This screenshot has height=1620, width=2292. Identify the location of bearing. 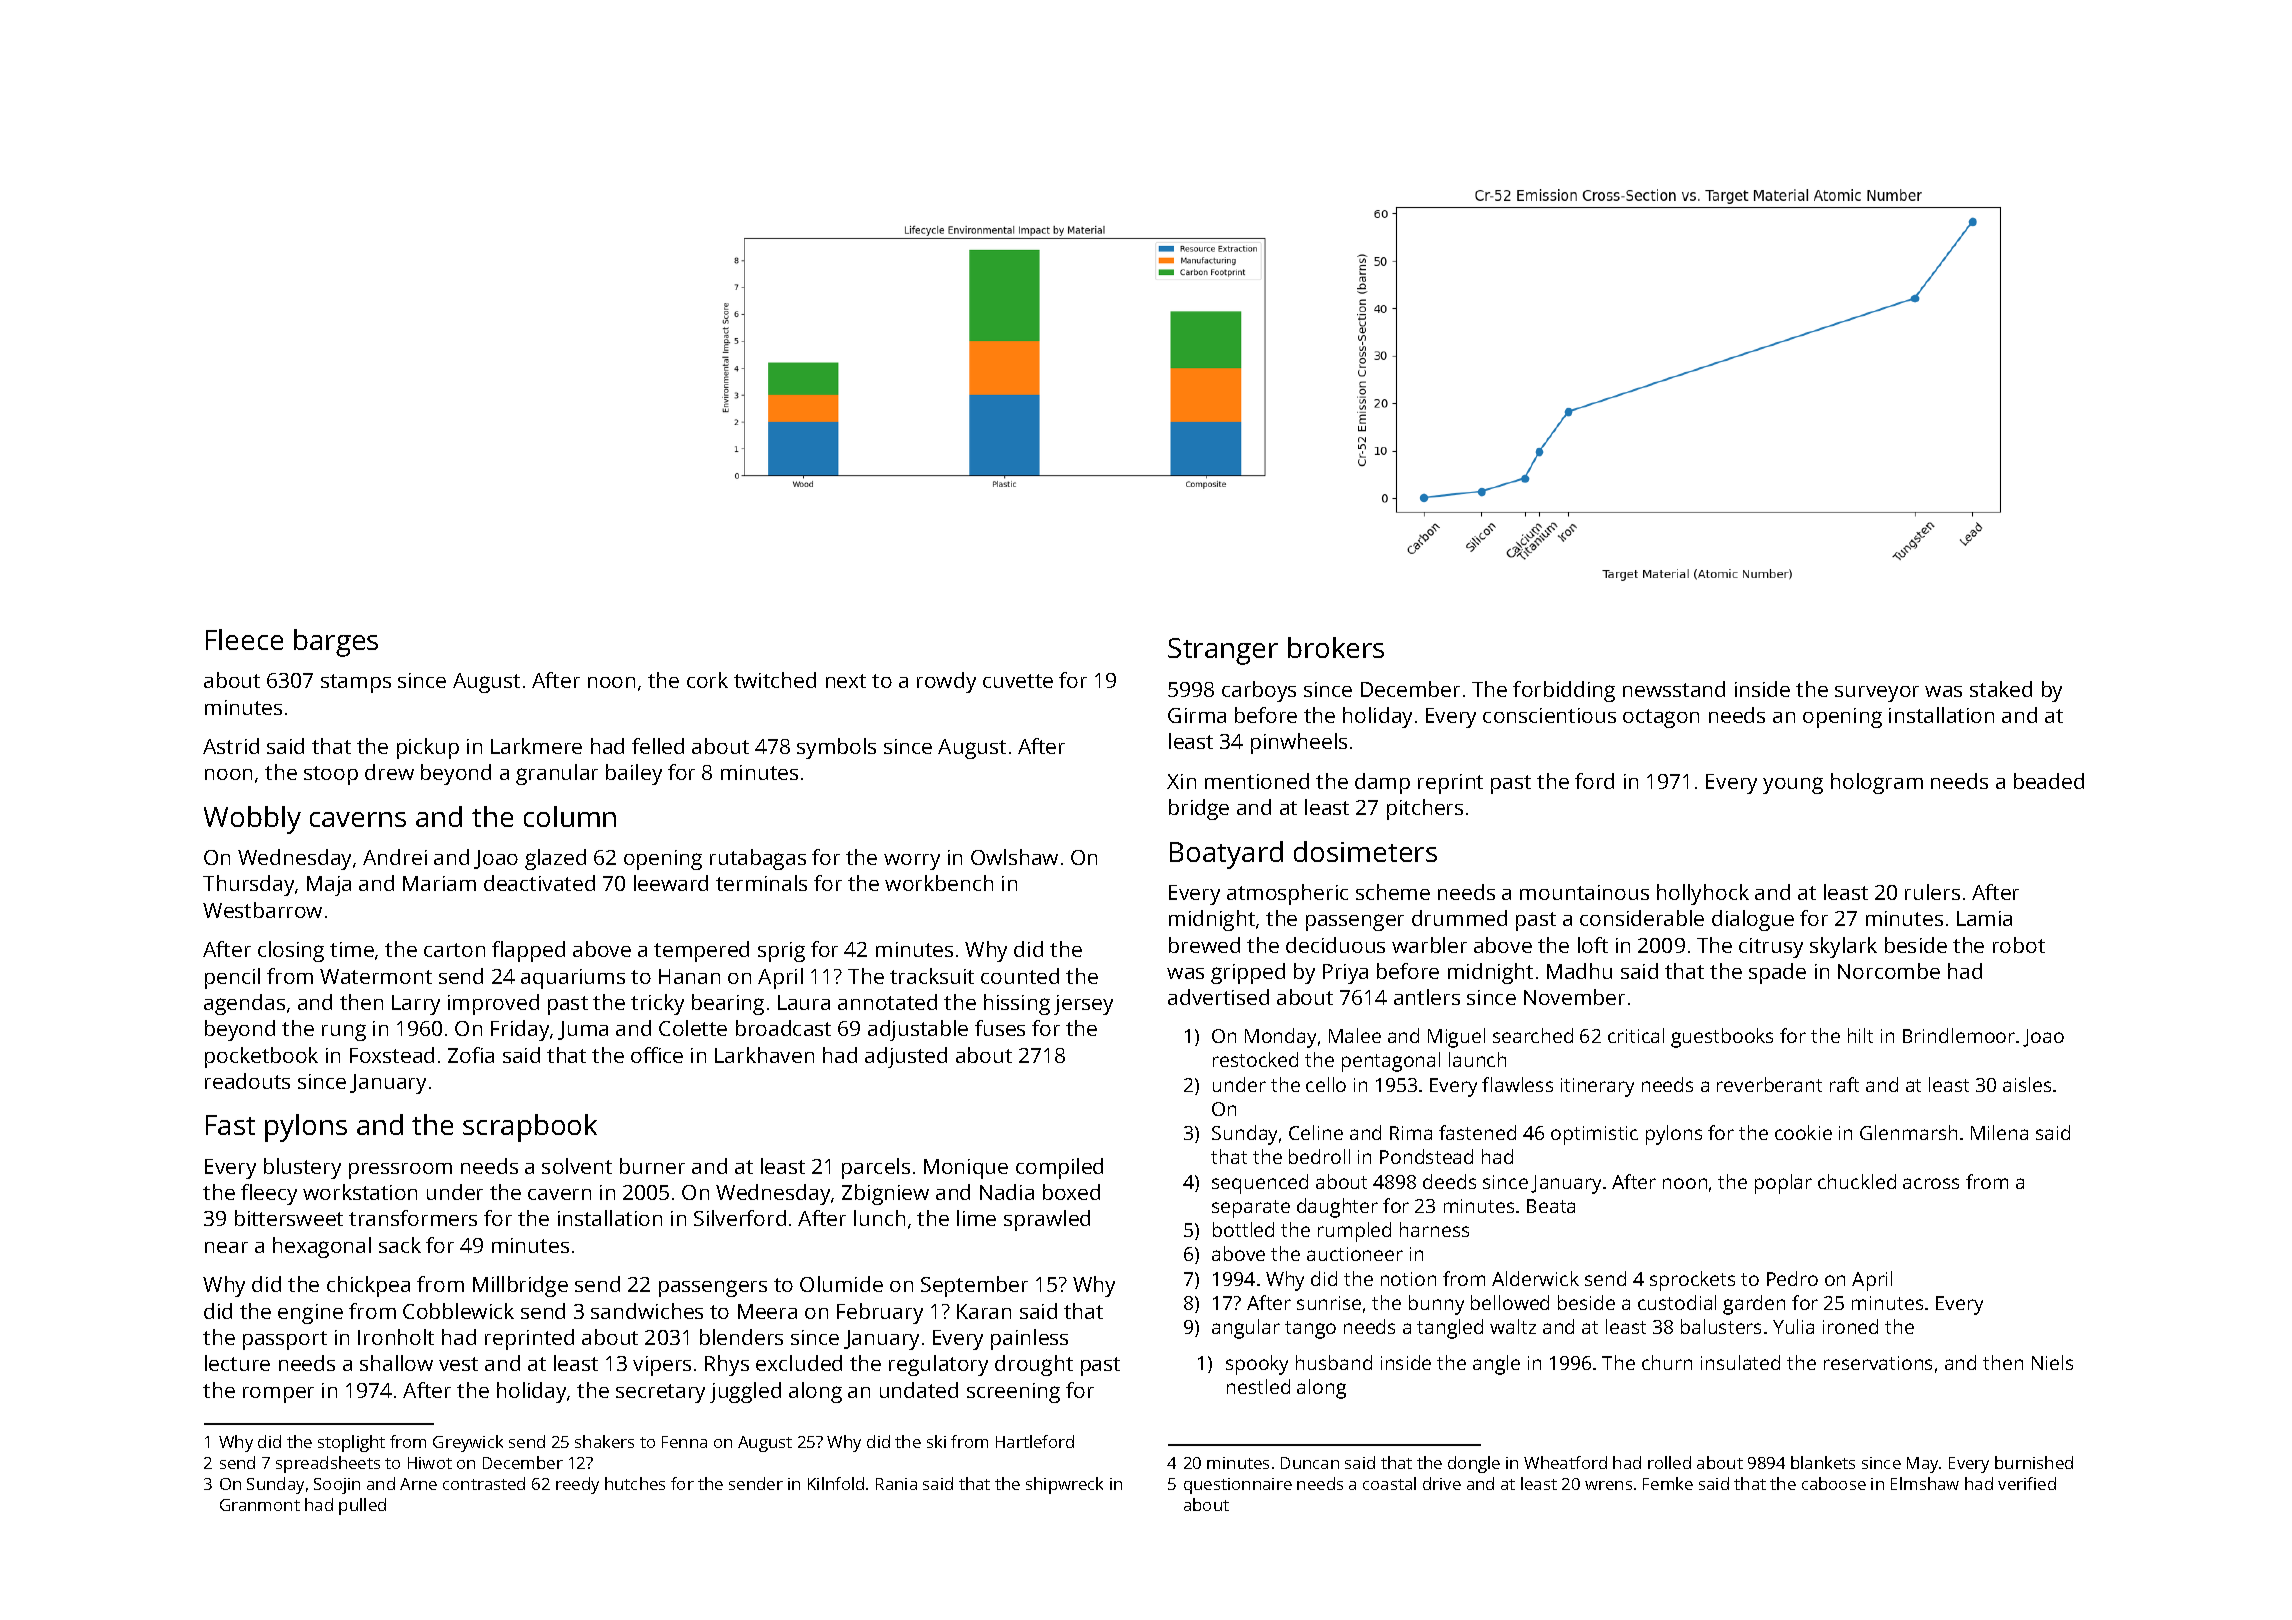
(728, 1004).
